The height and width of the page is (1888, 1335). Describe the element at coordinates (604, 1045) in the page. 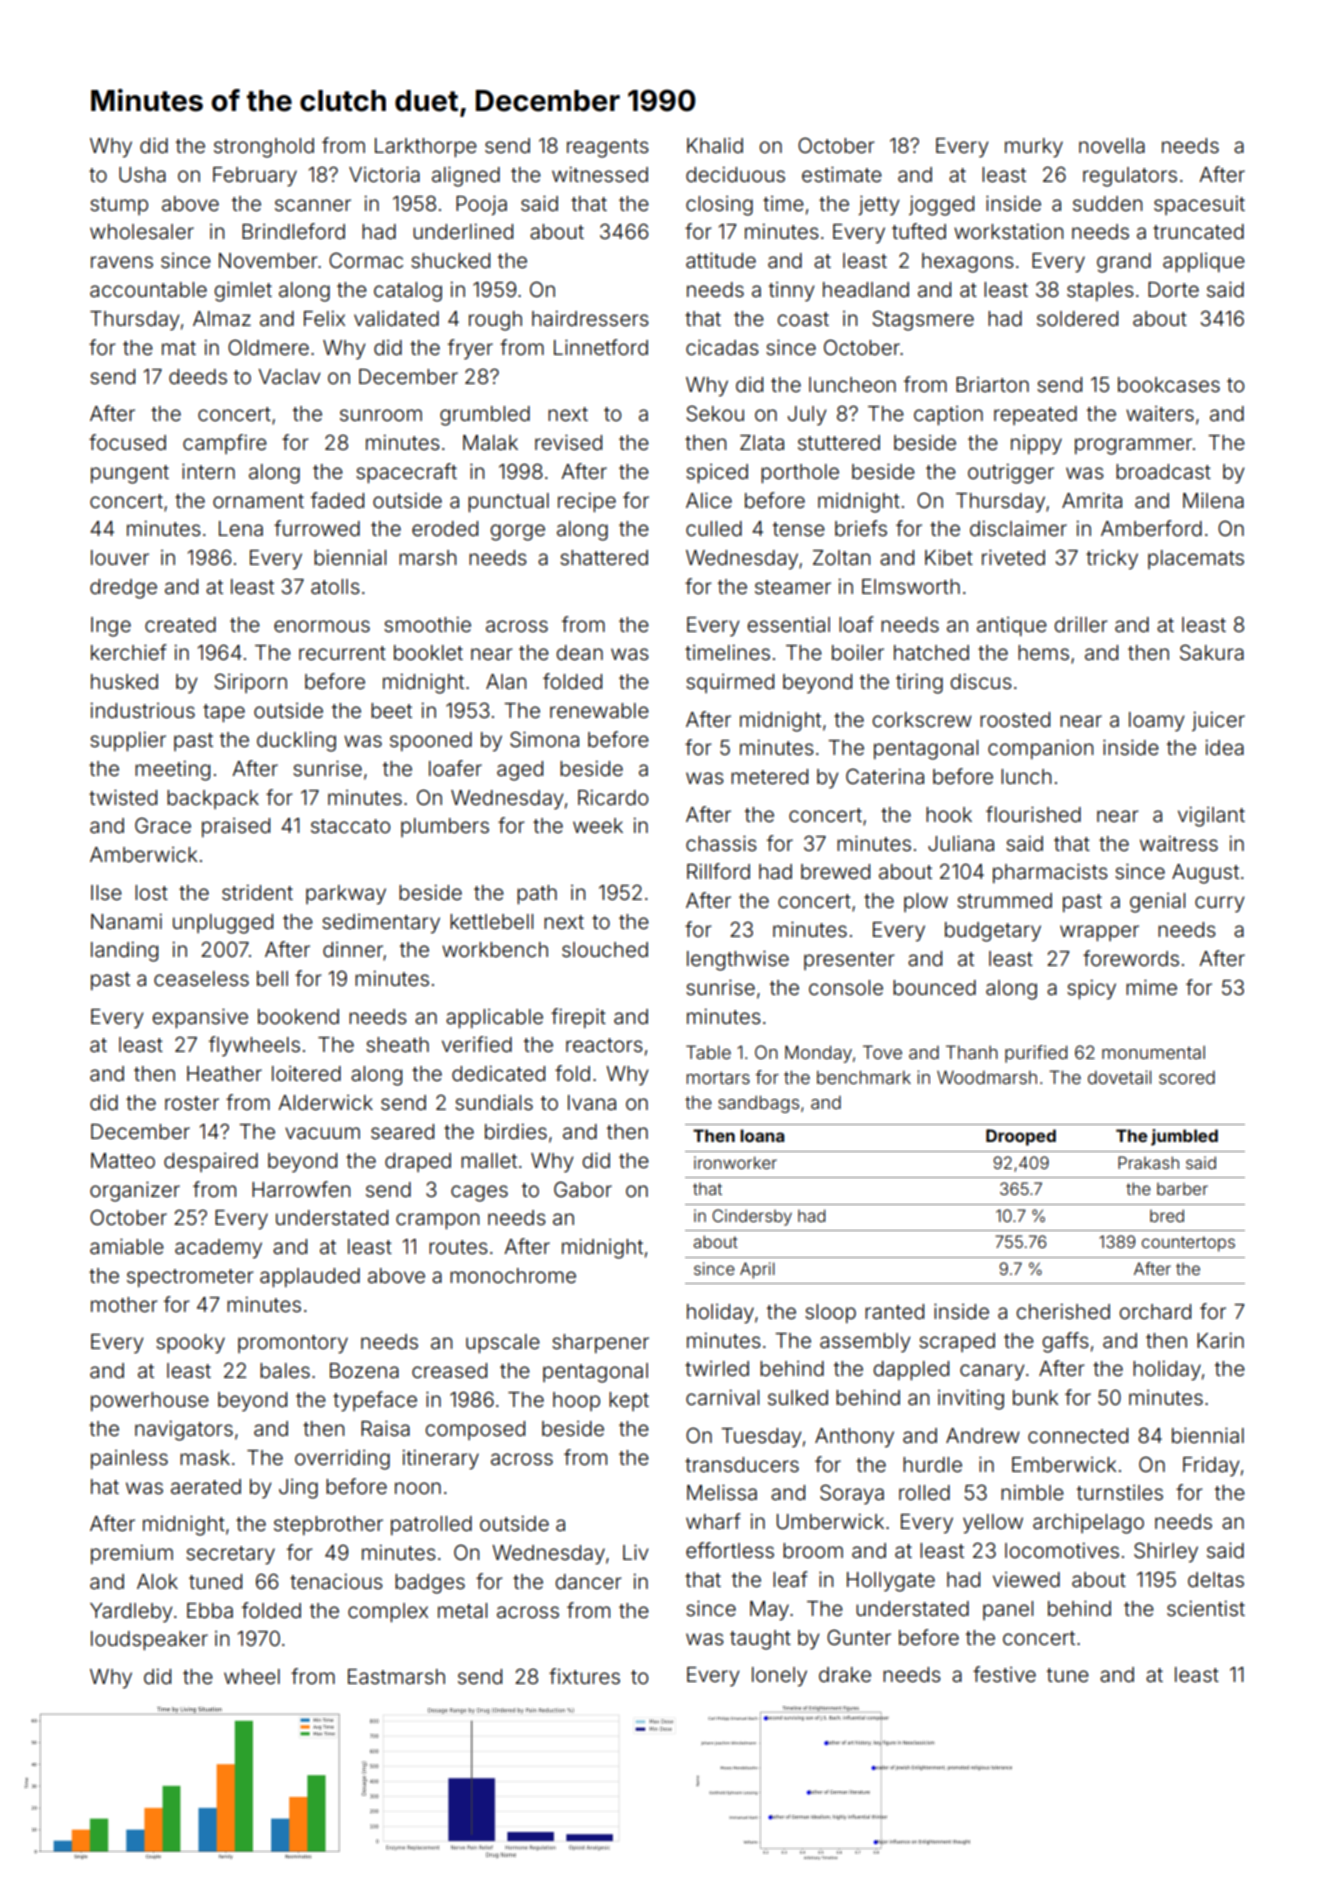

I see `reactors` at that location.
